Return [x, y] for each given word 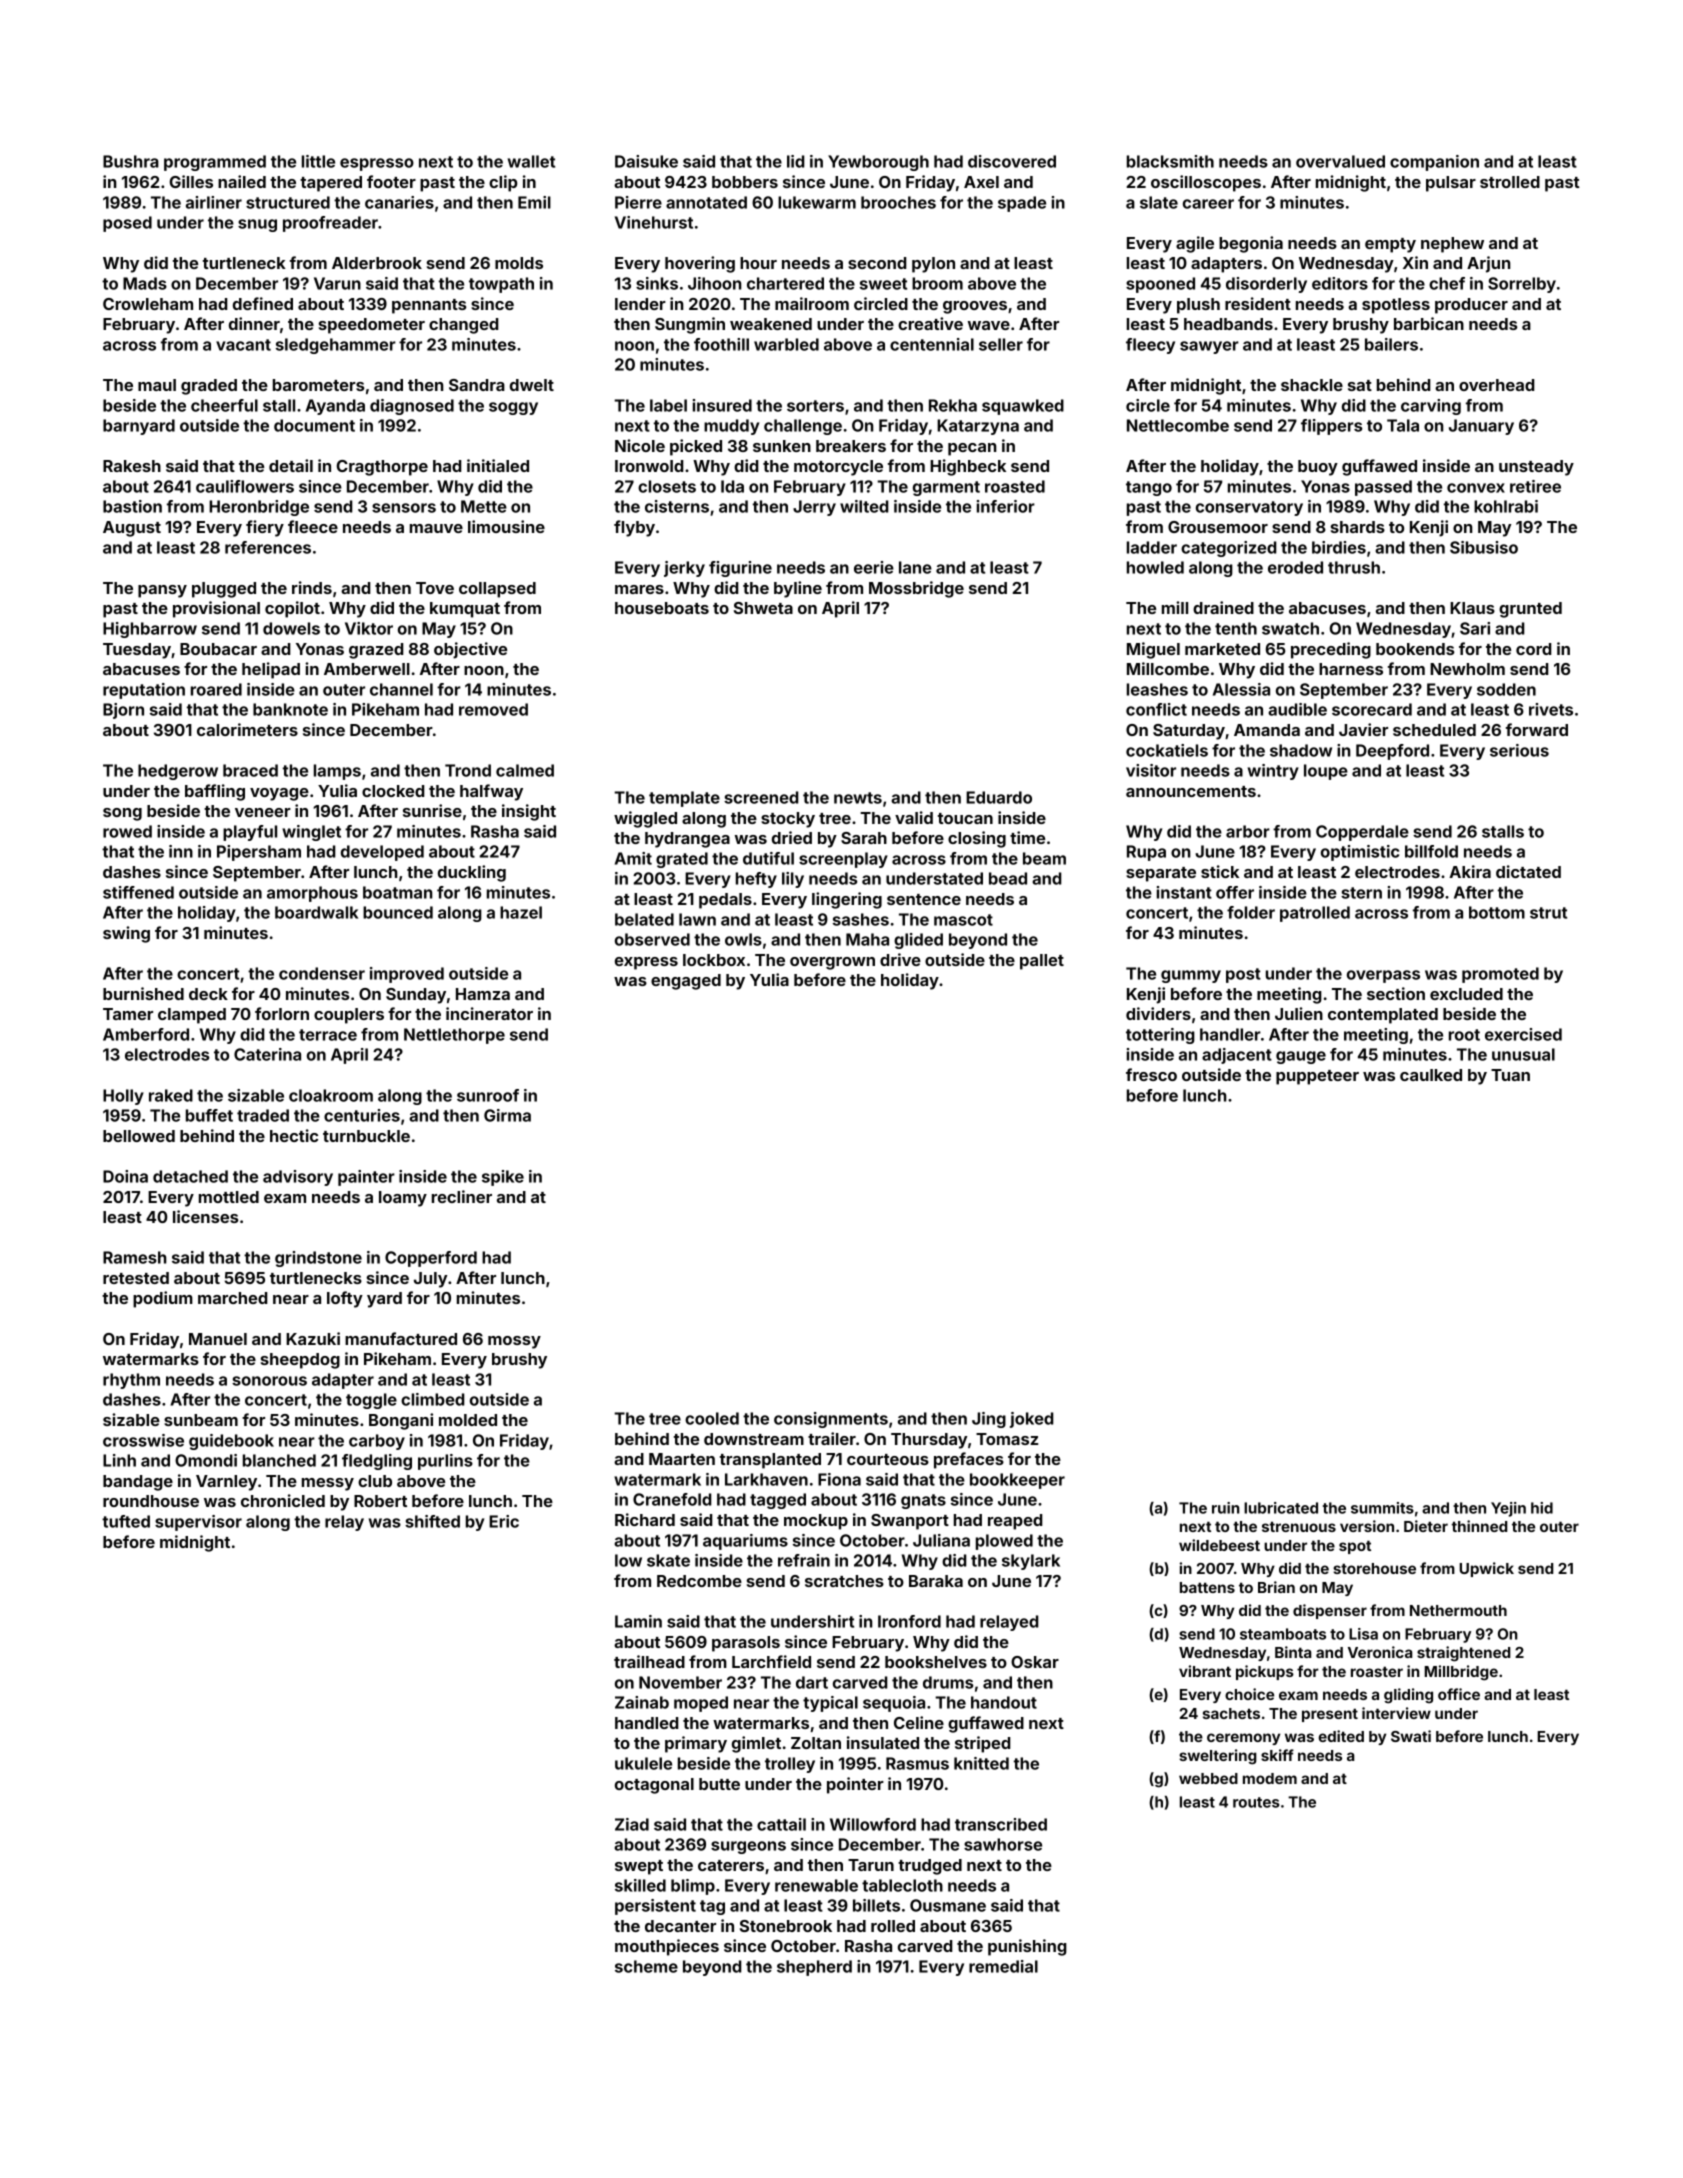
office [1459, 1694]
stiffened [138, 892]
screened [761, 797]
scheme [646, 1966]
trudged [930, 1867]
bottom [1497, 912]
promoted [1500, 975]
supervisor [198, 1523]
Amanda [1267, 730]
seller [1001, 344]
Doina [125, 1176]
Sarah [864, 838]
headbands [1228, 324]
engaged [686, 982]
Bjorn [123, 711]
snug [257, 225]
